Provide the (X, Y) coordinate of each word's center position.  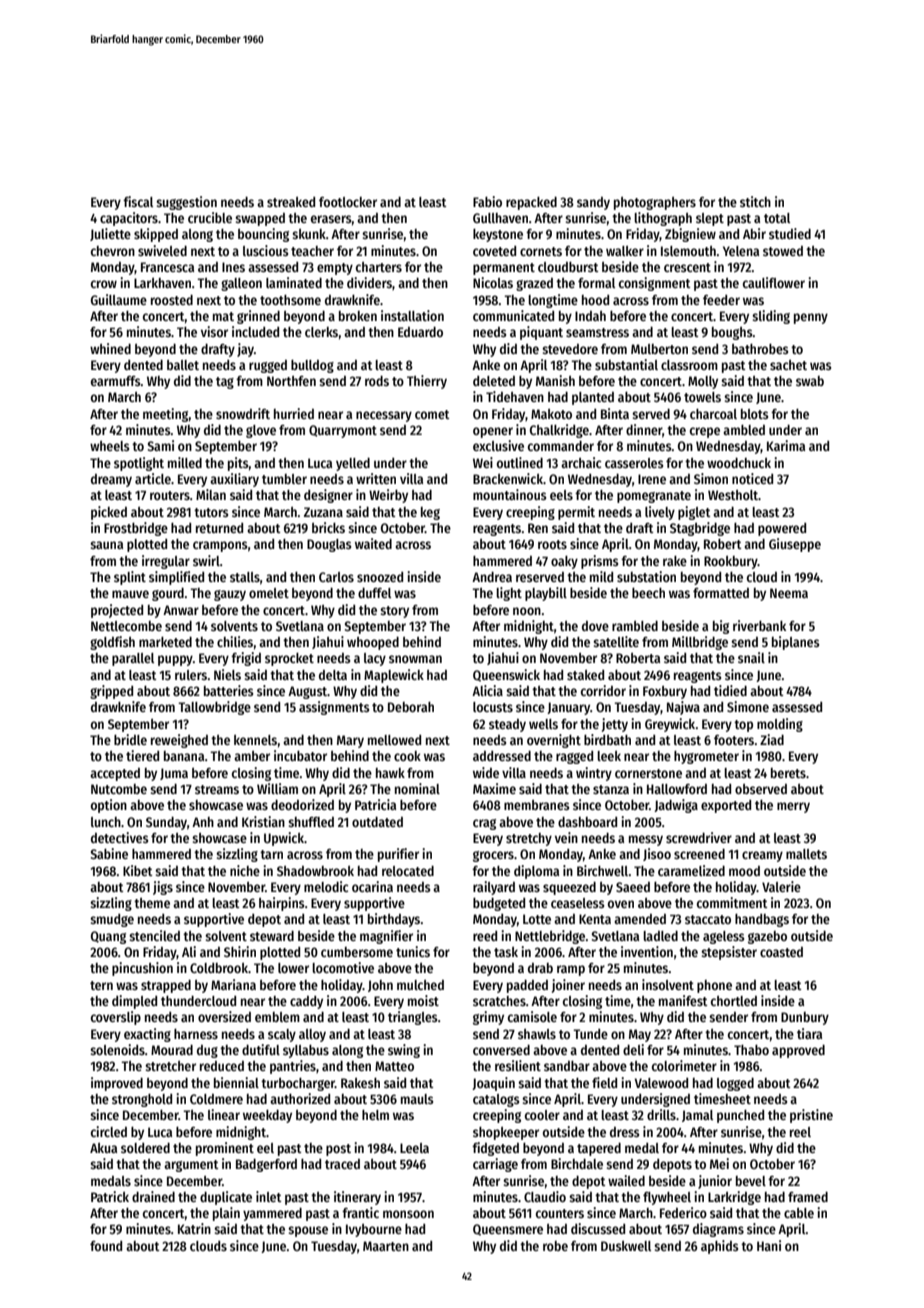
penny (811, 318)
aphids (720, 1247)
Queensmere (508, 1230)
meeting (166, 415)
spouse (308, 1231)
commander (561, 446)
